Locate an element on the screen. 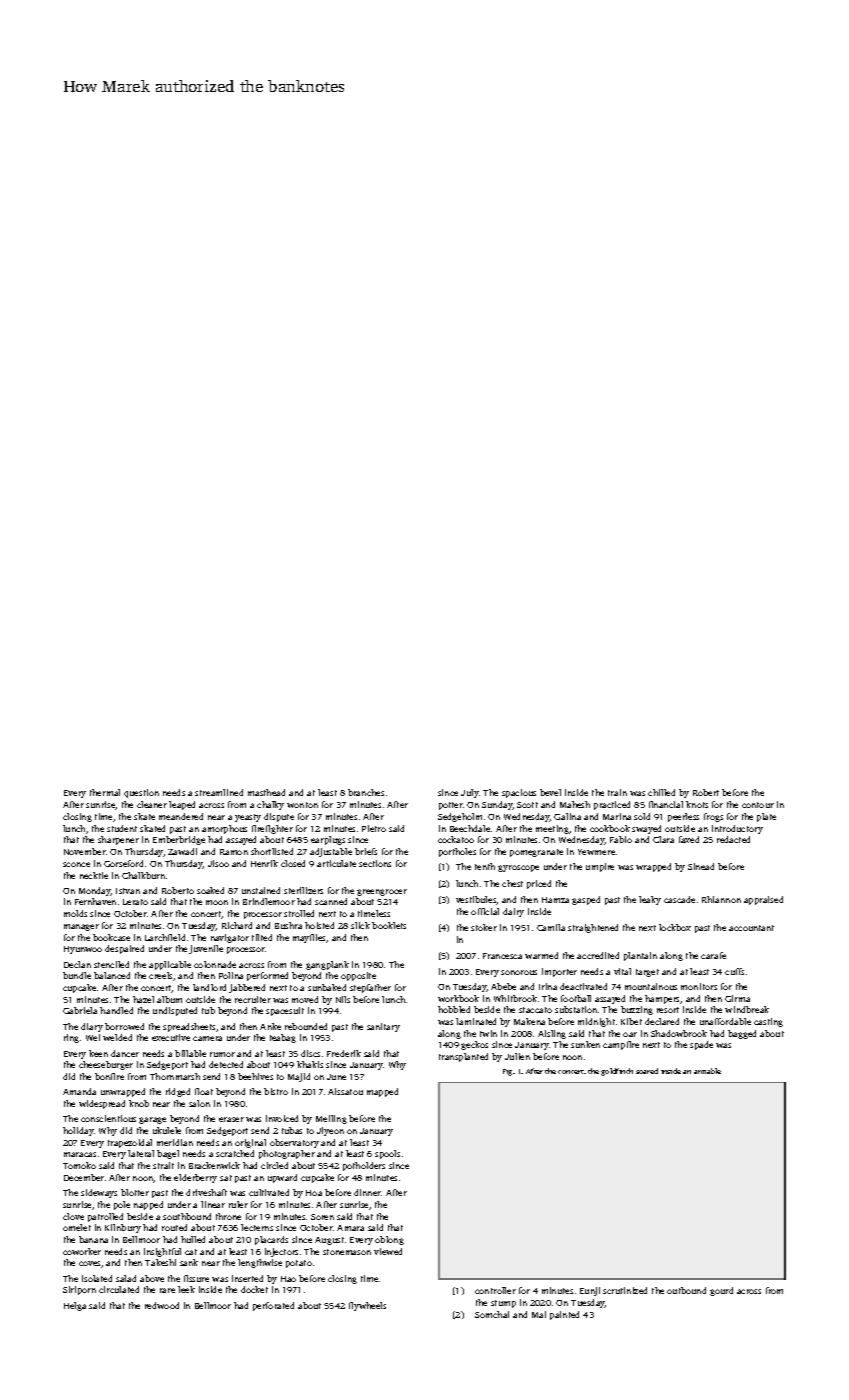 Image resolution: width=849 pixels, height=1400 pixels. potato is located at coordinates (299, 1264).
